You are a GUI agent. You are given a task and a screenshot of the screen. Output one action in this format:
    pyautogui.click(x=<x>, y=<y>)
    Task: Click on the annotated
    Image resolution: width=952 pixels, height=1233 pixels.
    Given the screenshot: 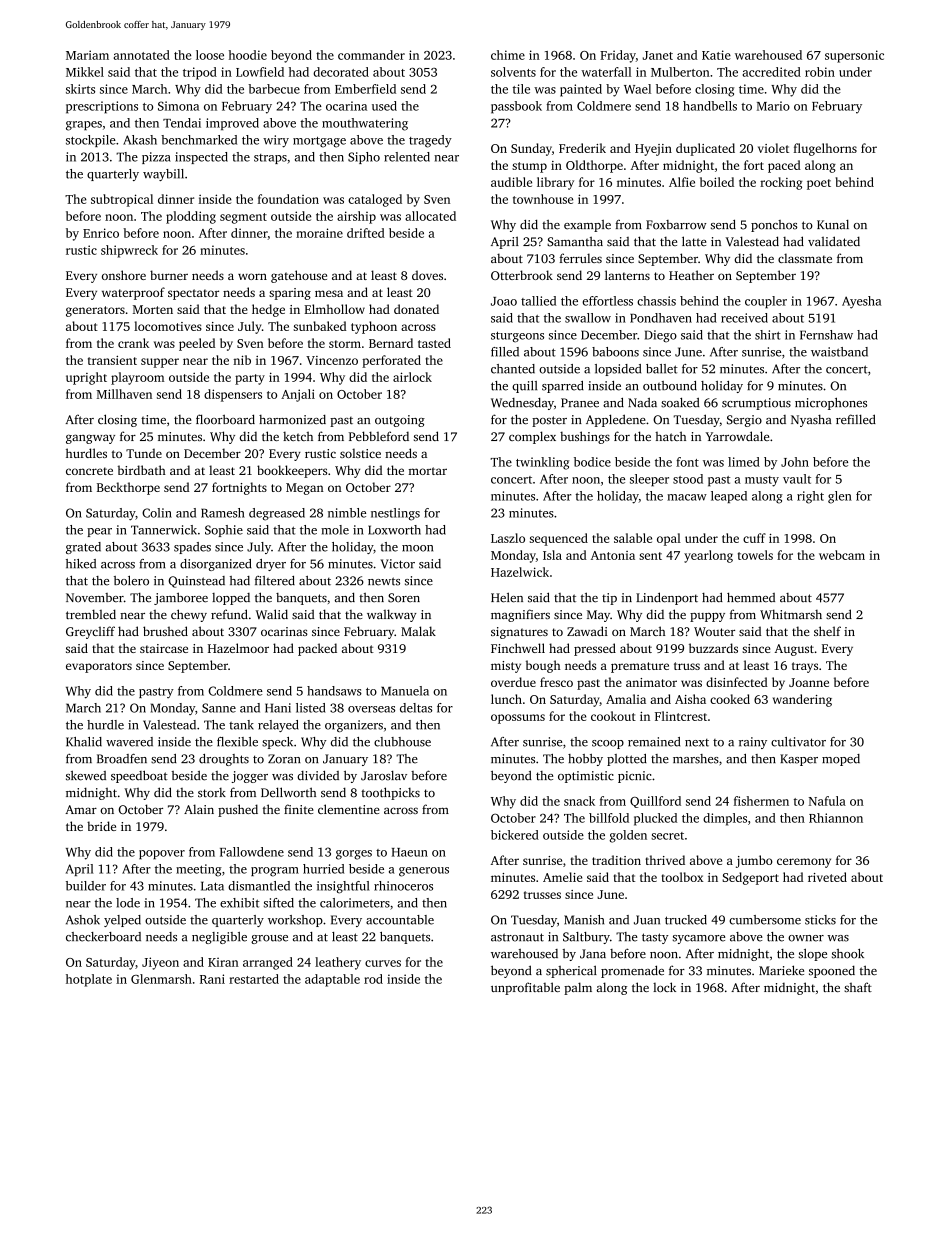 What is the action you would take?
    pyautogui.click(x=142, y=55)
